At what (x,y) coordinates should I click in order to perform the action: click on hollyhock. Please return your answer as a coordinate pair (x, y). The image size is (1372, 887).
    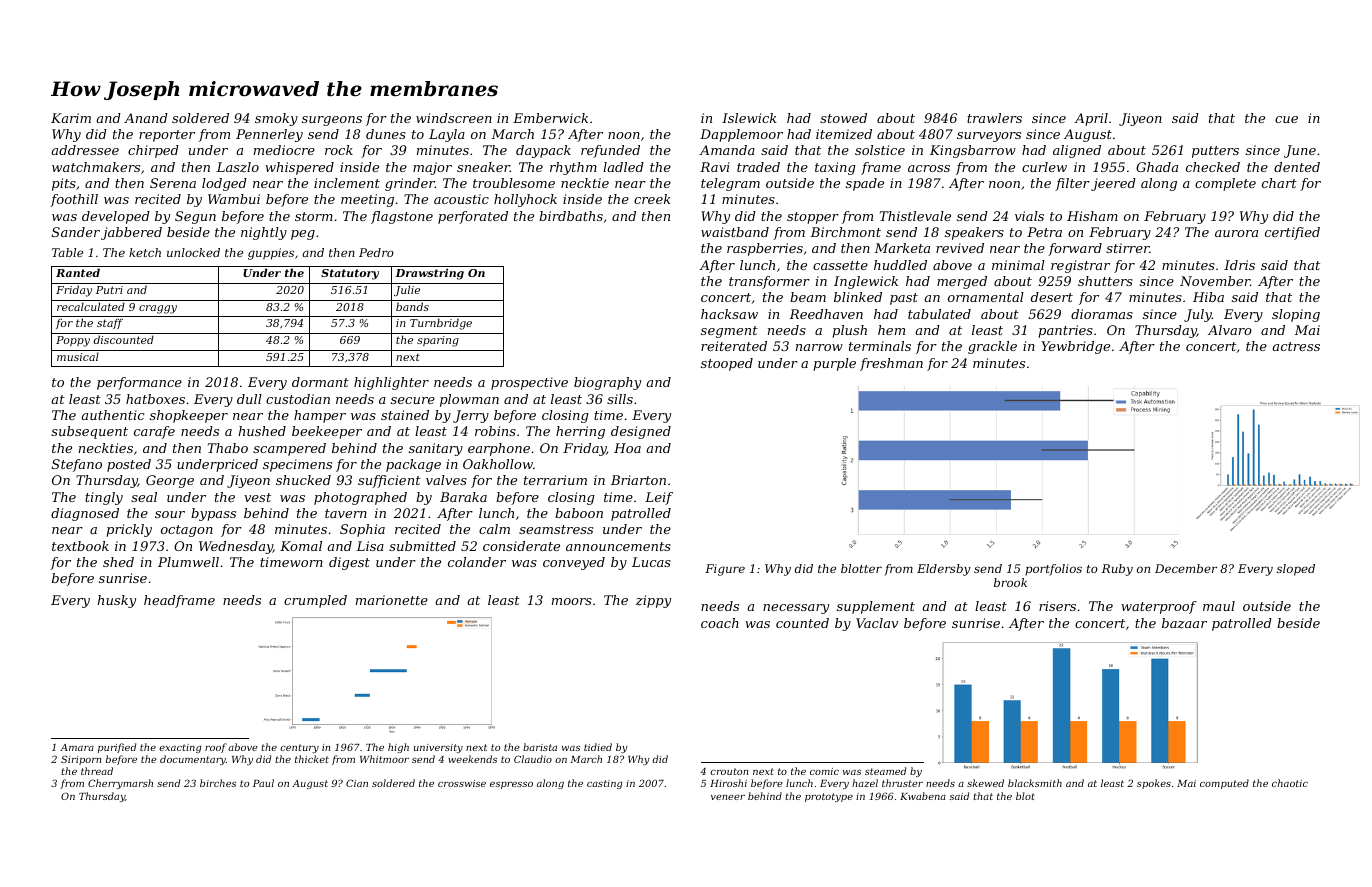
    Looking at the image, I should click on (525, 200).
